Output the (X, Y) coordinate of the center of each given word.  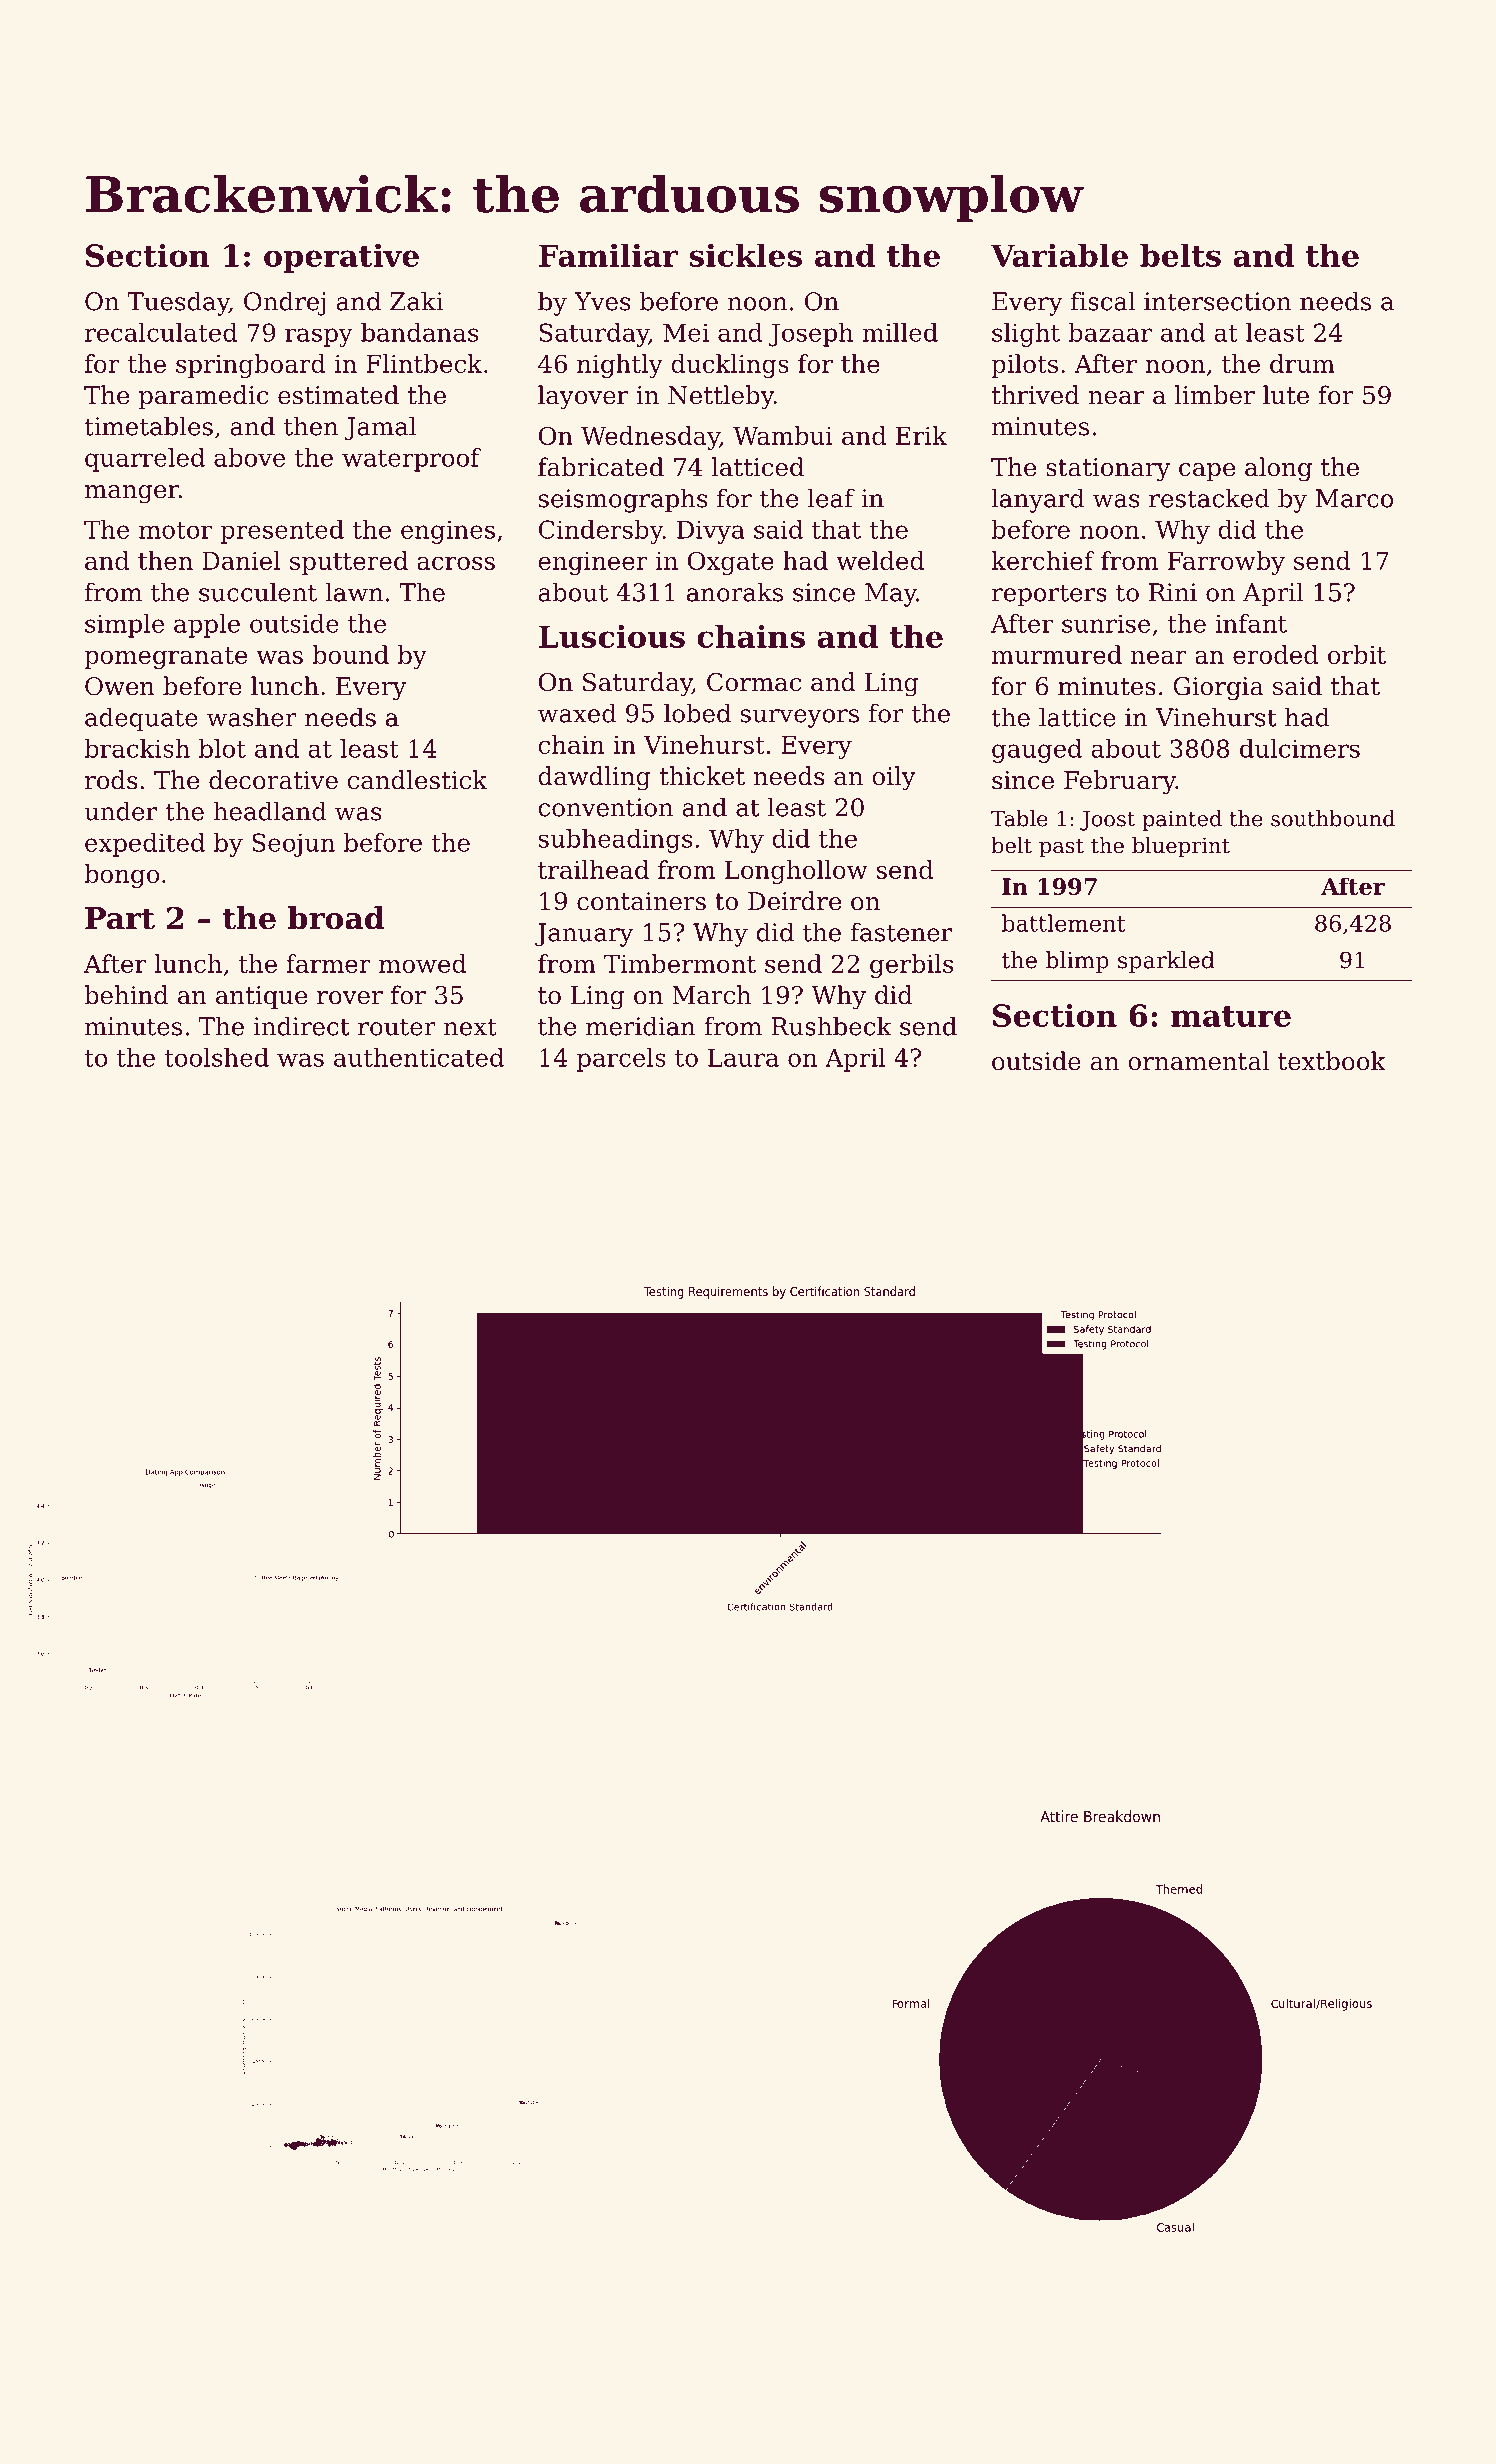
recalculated (161, 332)
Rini (1173, 592)
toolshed (216, 1057)
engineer (593, 563)
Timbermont (680, 963)
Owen (120, 686)
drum (1302, 363)
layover (583, 397)
